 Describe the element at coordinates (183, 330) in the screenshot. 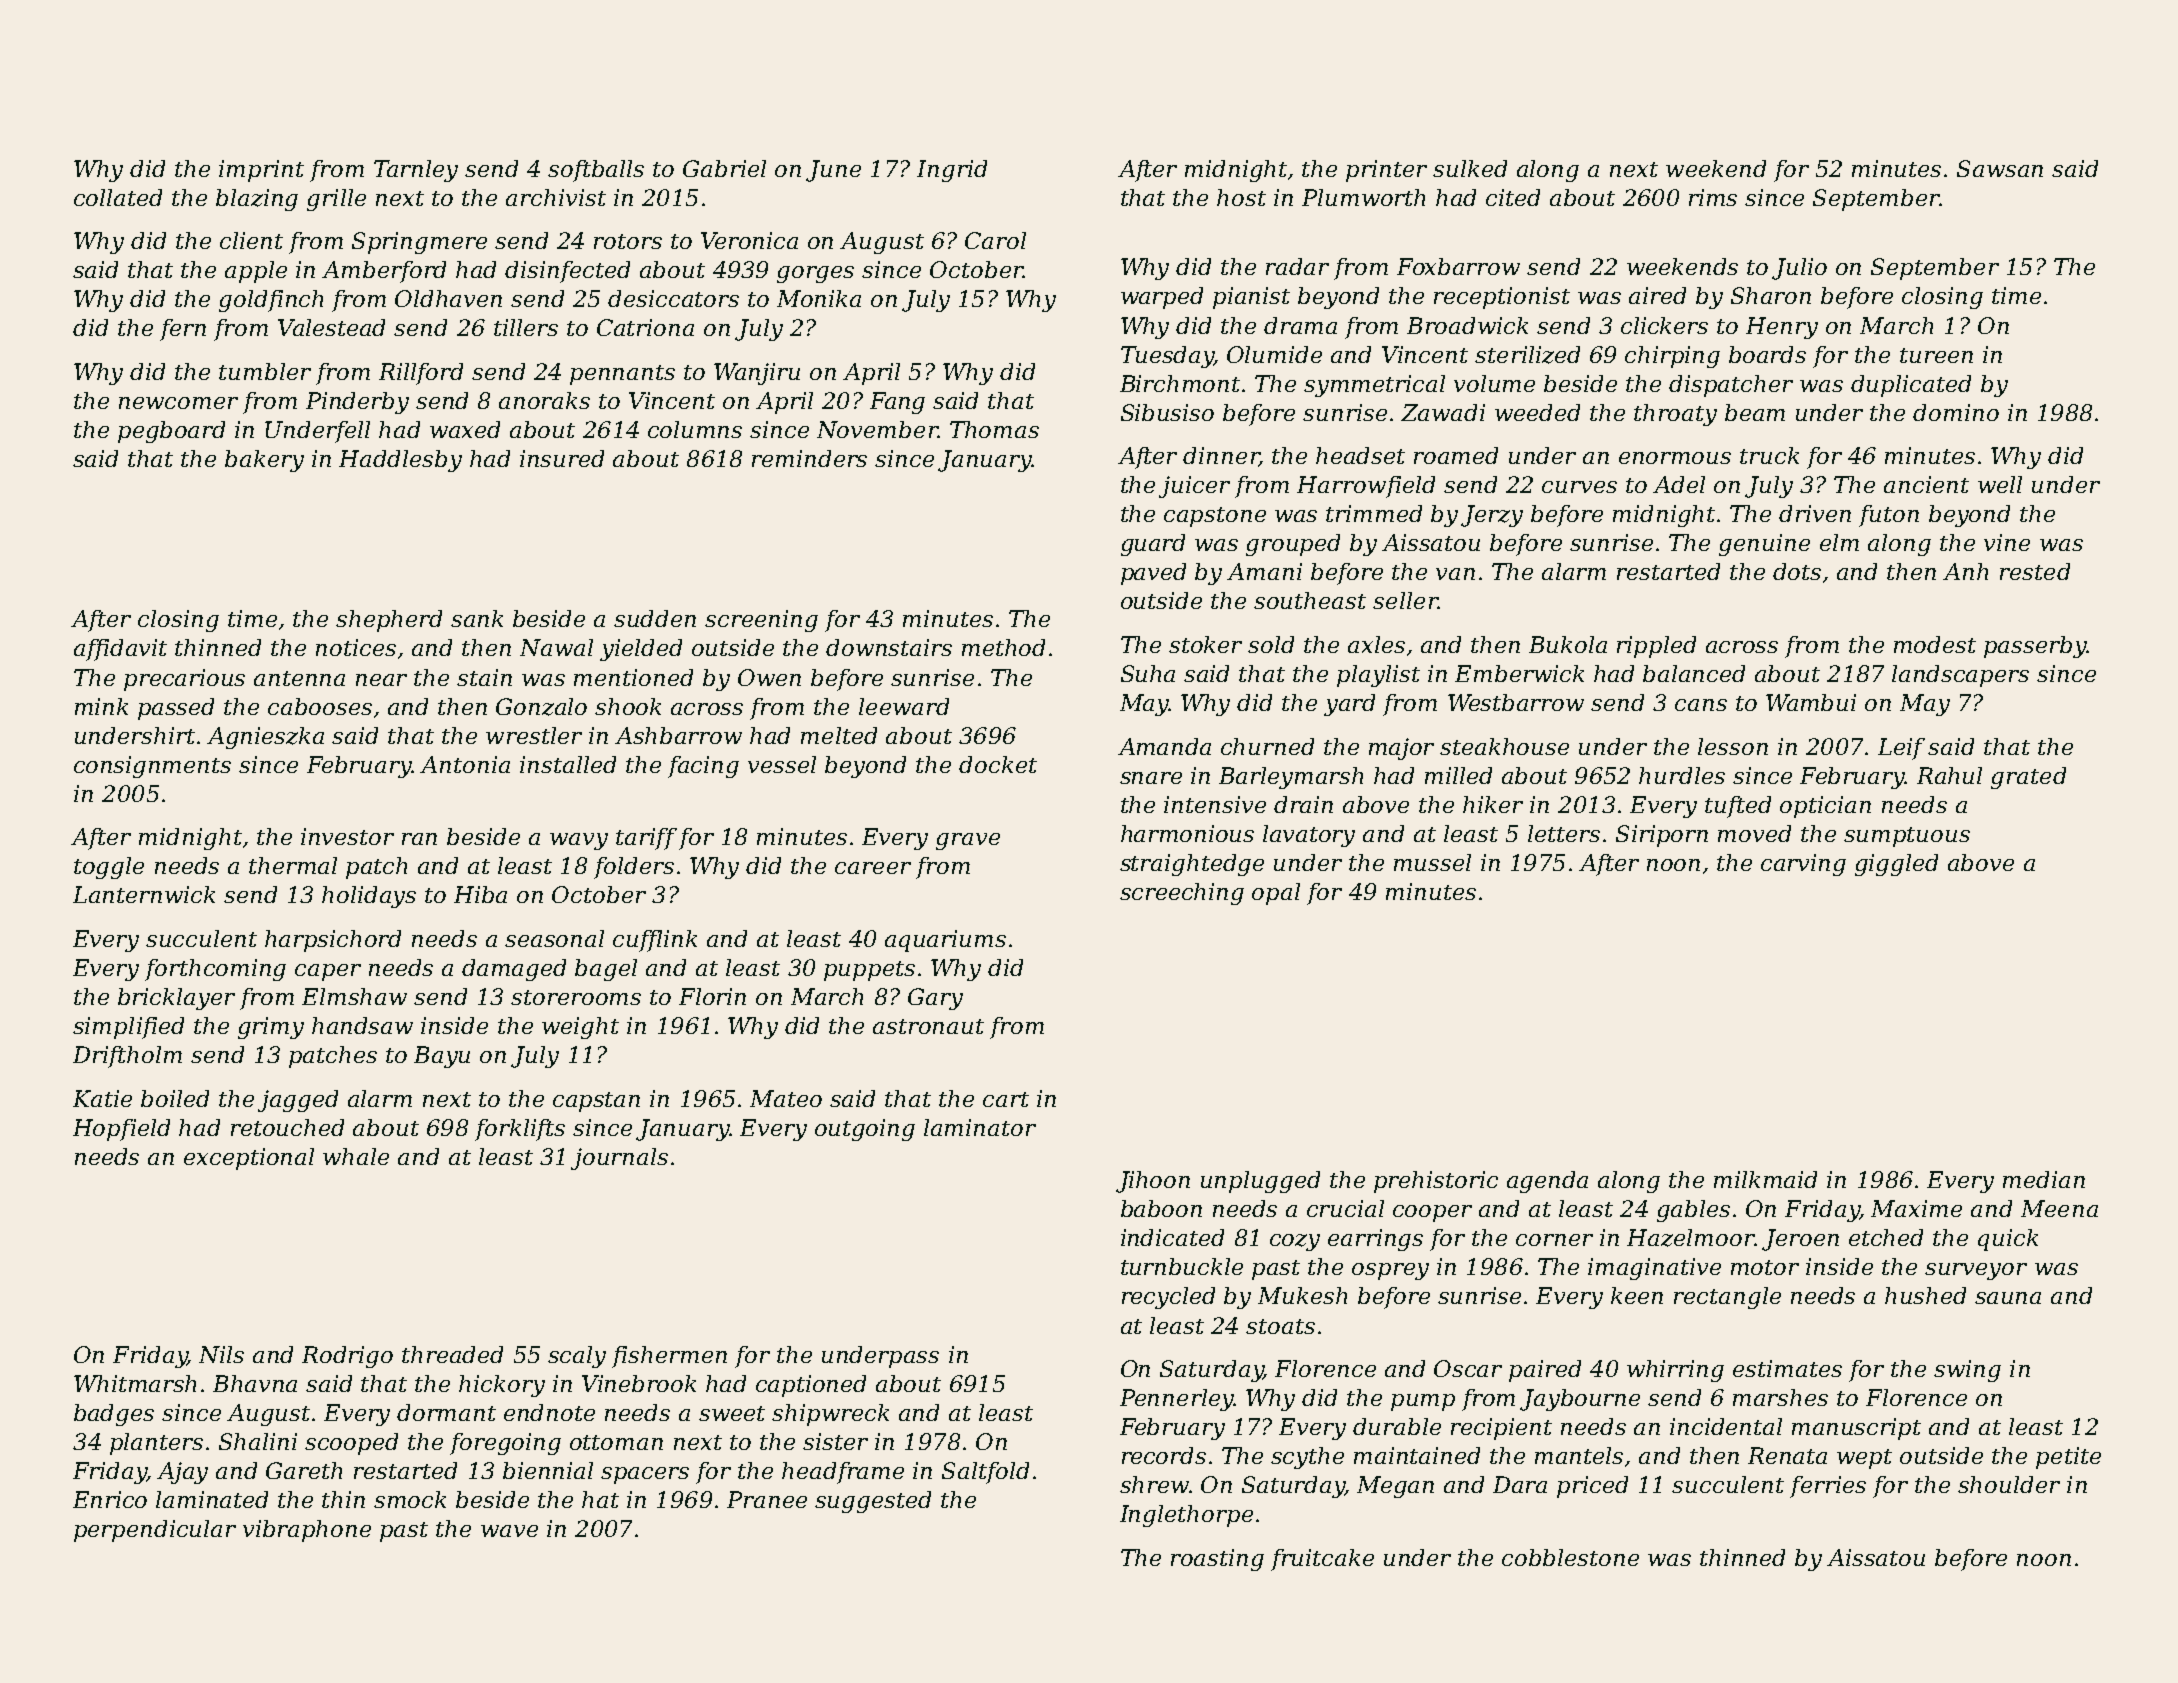

I see `fern` at that location.
